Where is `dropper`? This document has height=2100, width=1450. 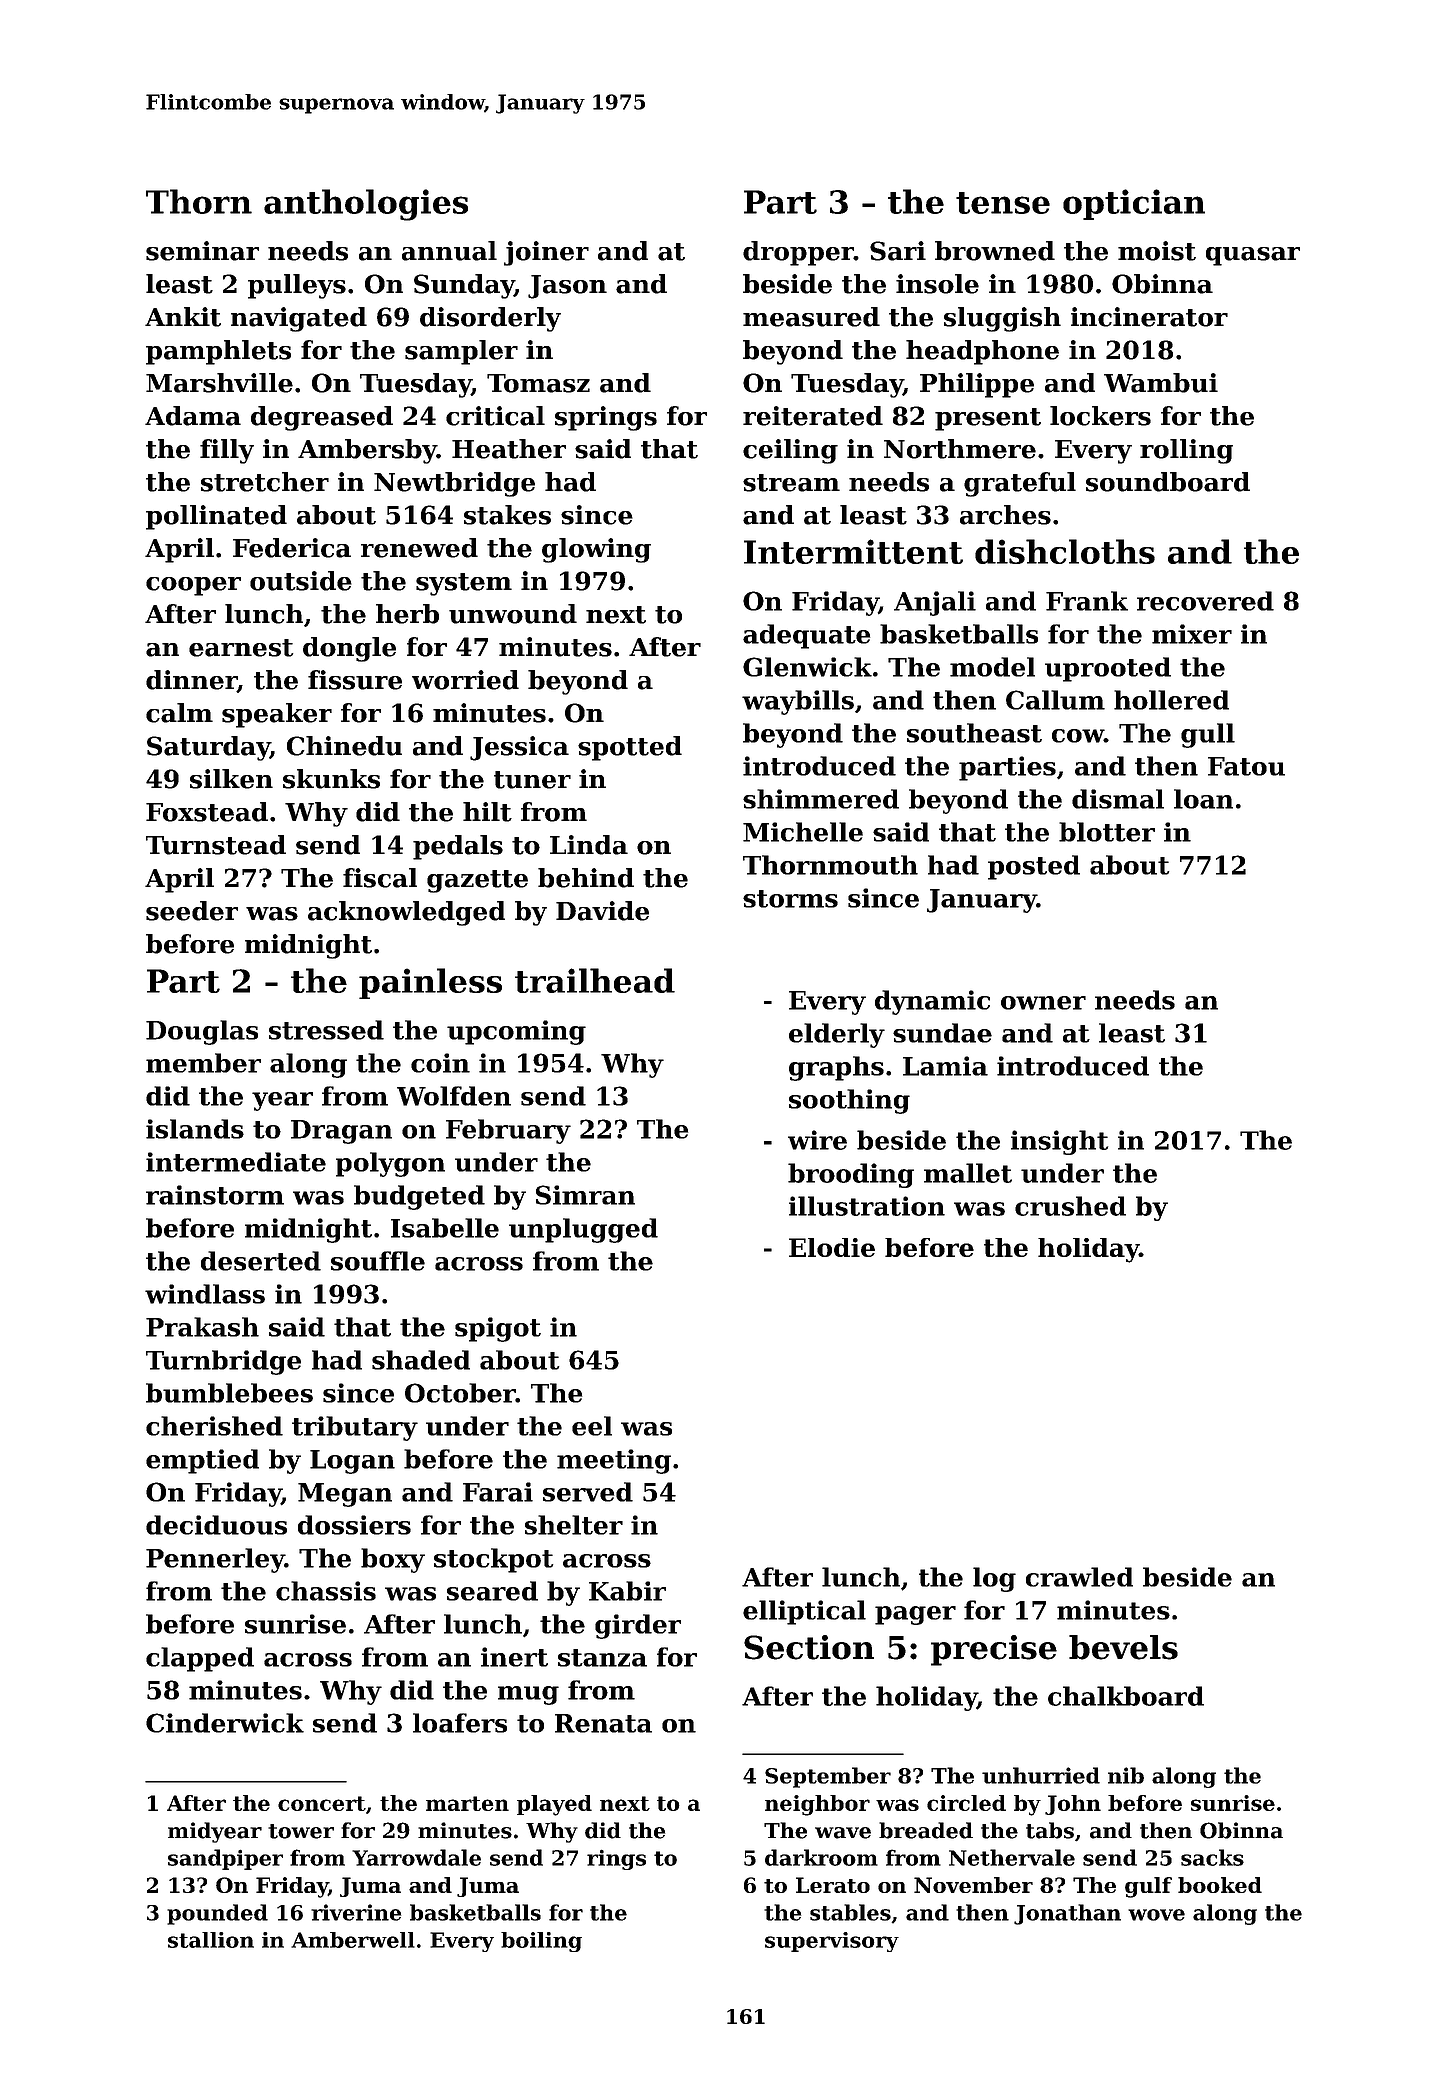 dropper is located at coordinates (798, 253).
